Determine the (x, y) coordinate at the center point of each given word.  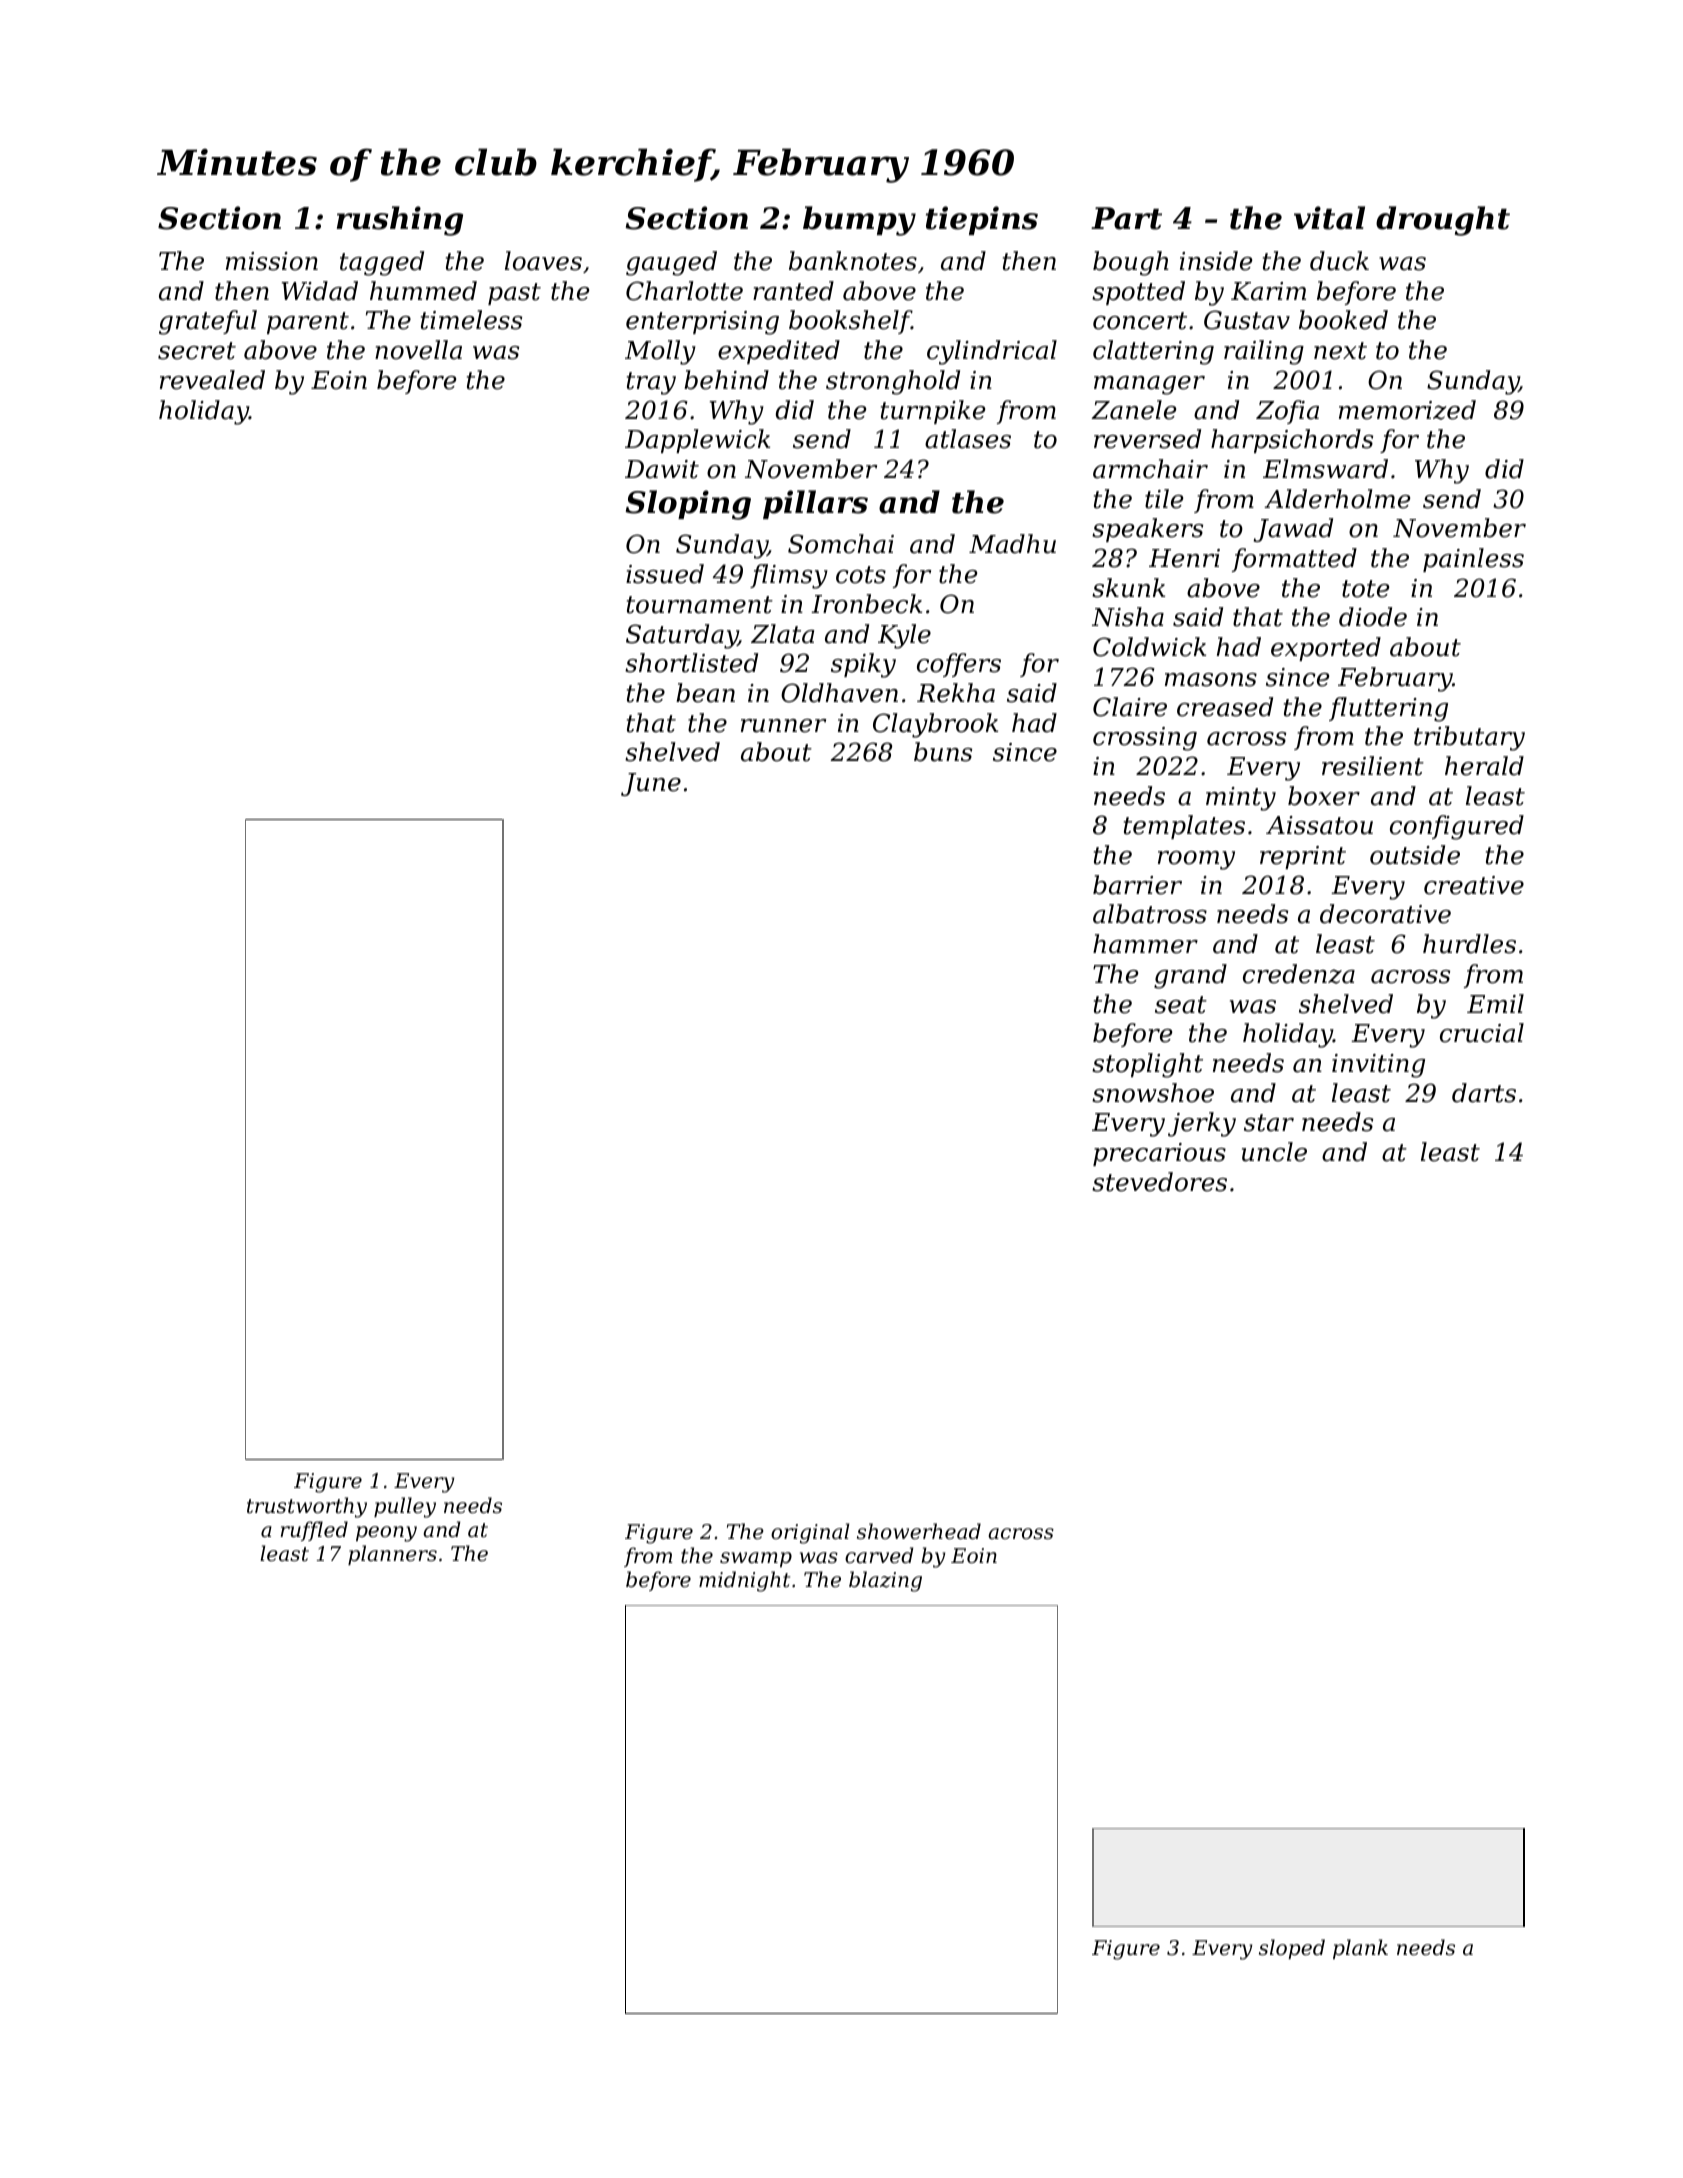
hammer (1145, 944)
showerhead (919, 1531)
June (651, 784)
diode (1373, 617)
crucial (1482, 1033)
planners (392, 1555)
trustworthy (307, 1507)
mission (272, 261)
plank (1360, 1949)
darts (1484, 1093)
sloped (1292, 1949)
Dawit (662, 469)
